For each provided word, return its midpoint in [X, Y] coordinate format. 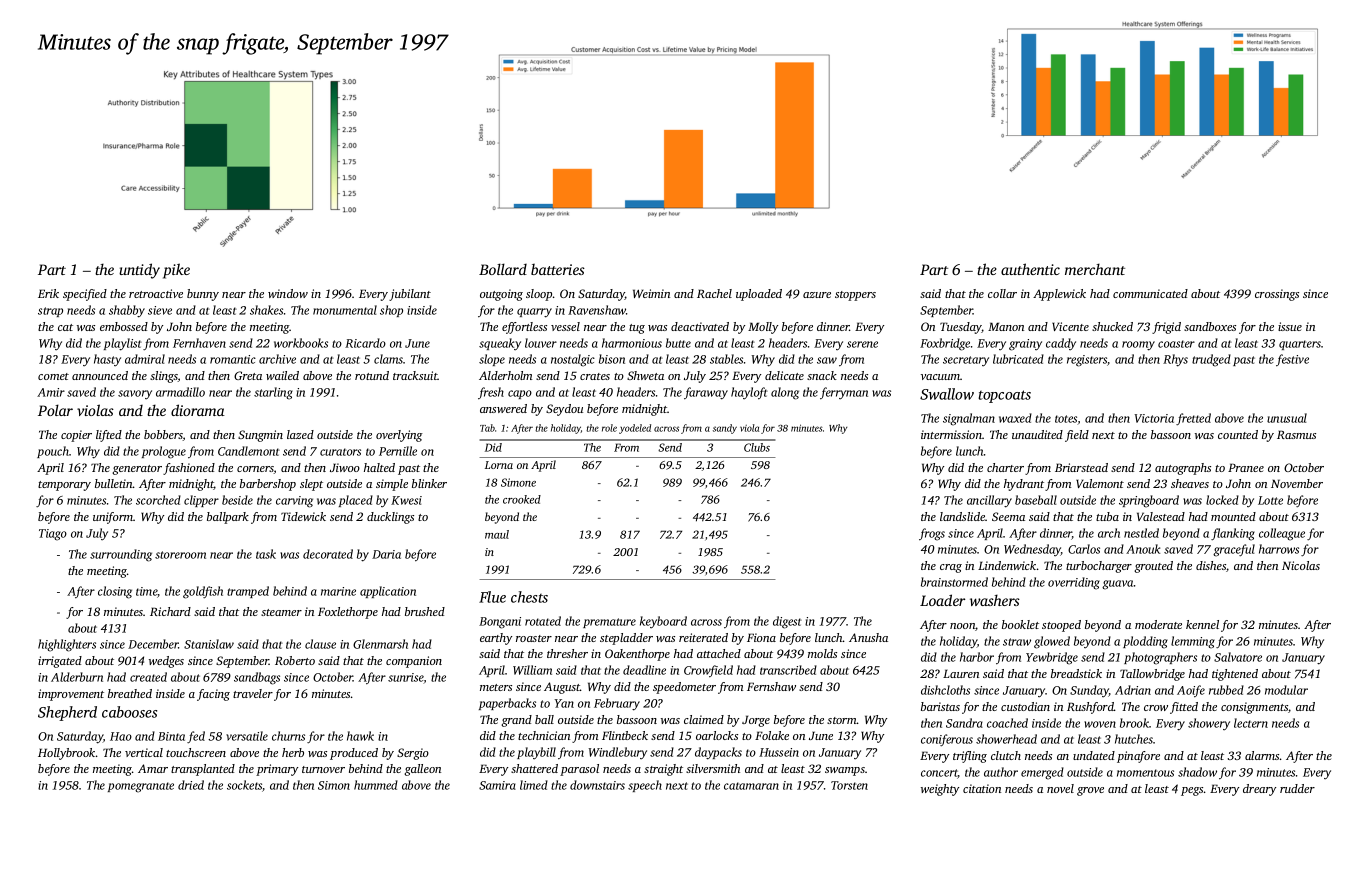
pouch [53, 452]
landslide [962, 516]
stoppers [855, 296]
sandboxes [1210, 326]
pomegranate [141, 787]
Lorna [499, 465]
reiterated [703, 637]
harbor [977, 657]
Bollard [503, 269]
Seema [1008, 516]
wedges [166, 662]
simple [392, 485]
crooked [522, 499]
